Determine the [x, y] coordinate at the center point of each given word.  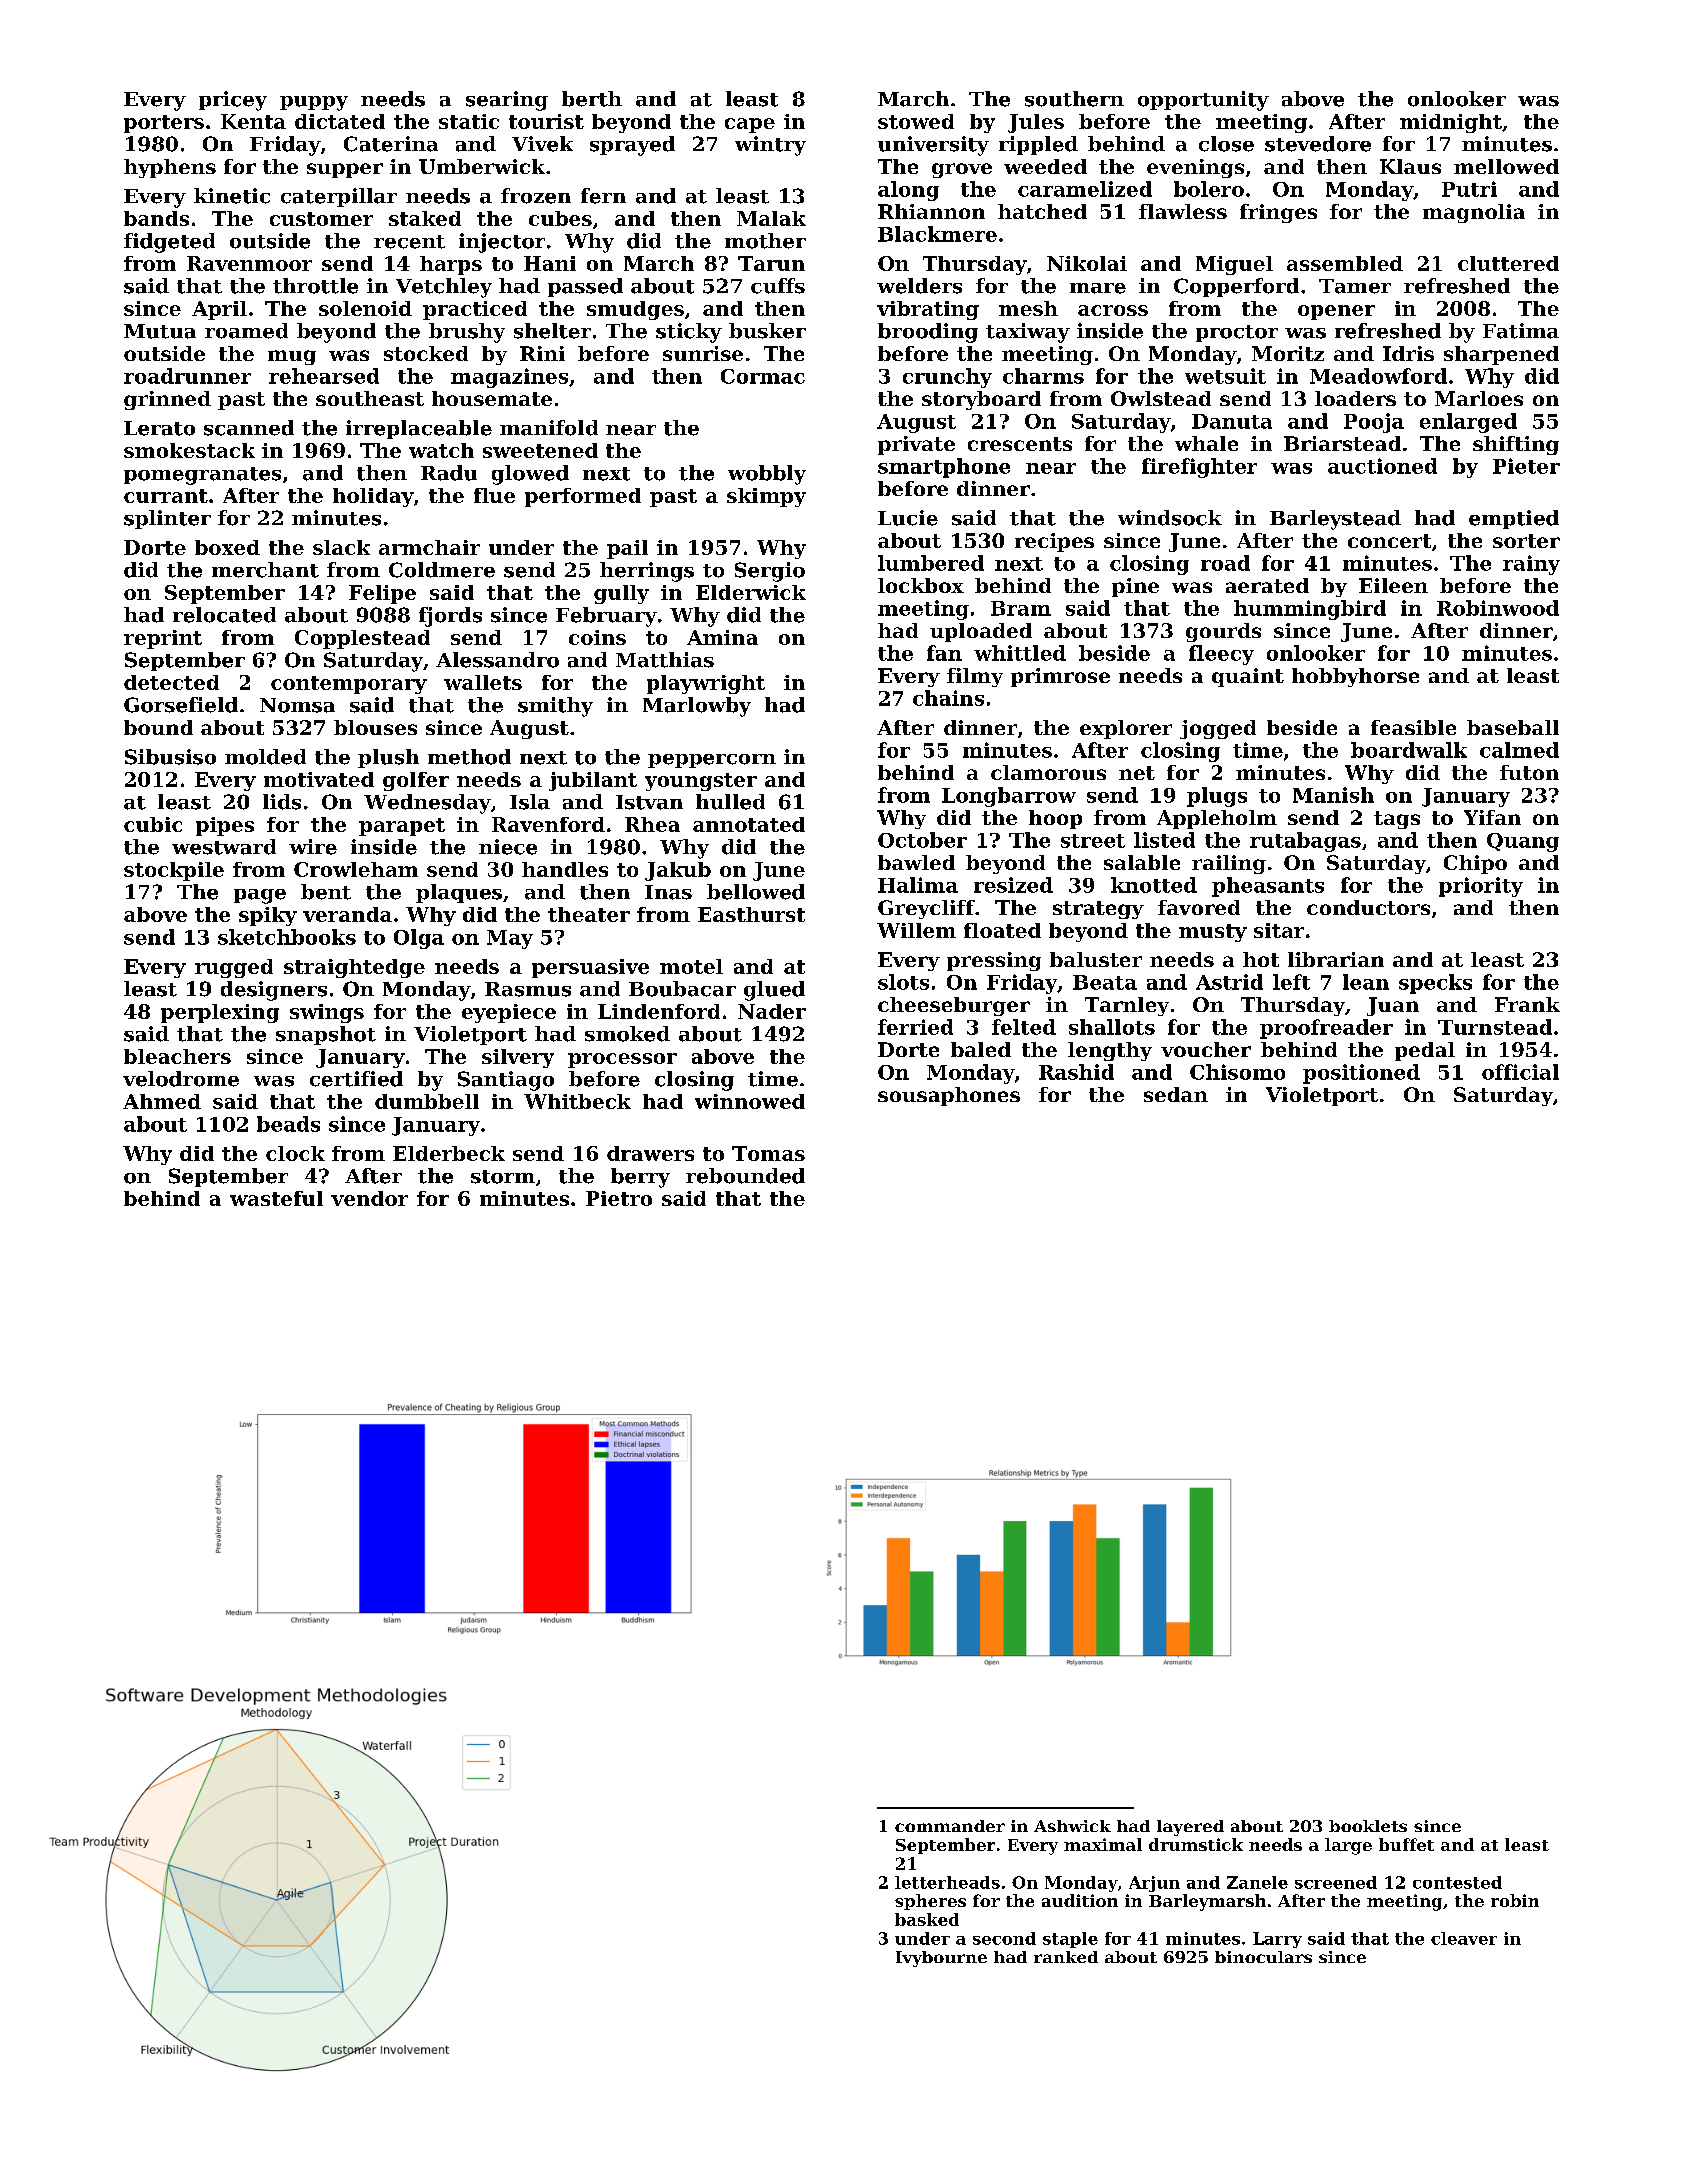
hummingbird [1310, 610]
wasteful [276, 1198]
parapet [402, 827]
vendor [369, 1198]
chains [948, 698]
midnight [1451, 123]
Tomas [768, 1153]
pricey [233, 101]
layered [1190, 1828]
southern [1074, 99]
